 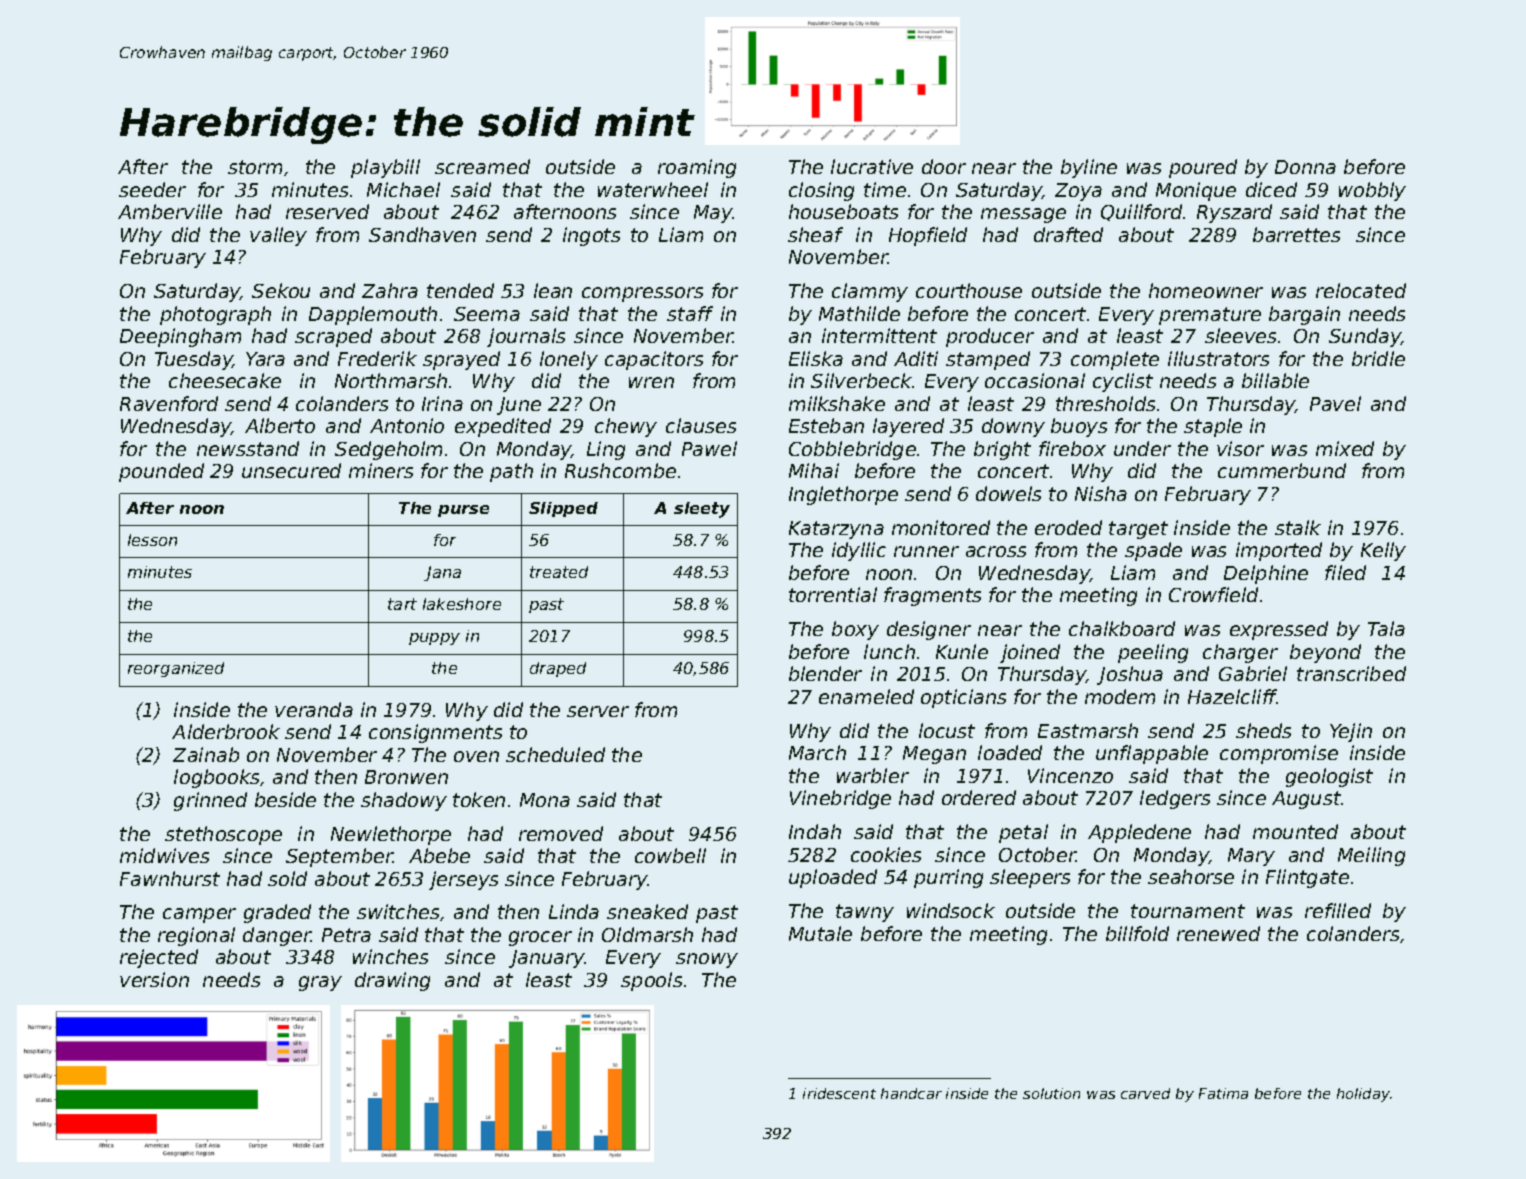 What do you see at coordinates (1240, 448) in the screenshot?
I see `visor` at bounding box center [1240, 448].
